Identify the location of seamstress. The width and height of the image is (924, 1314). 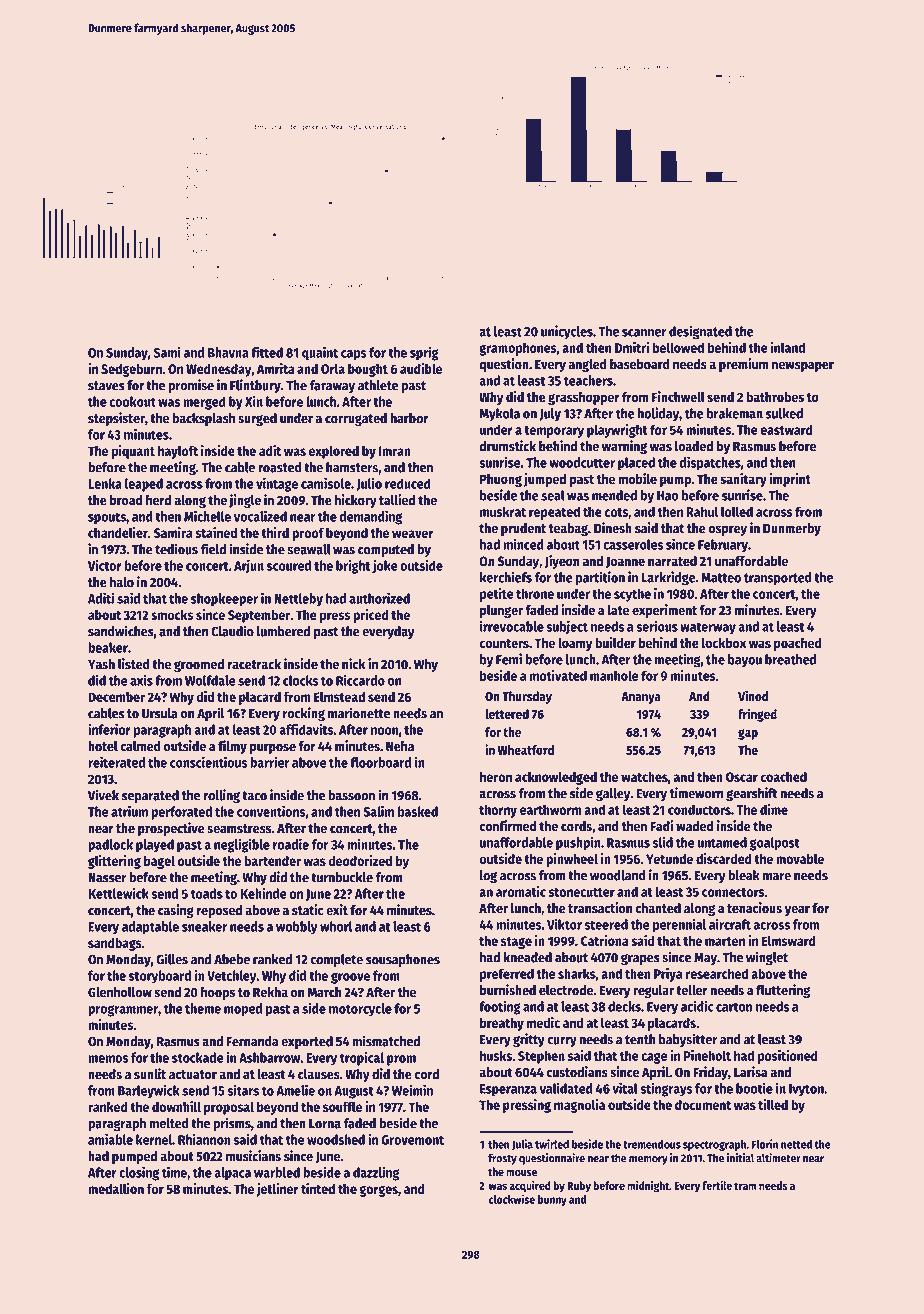
(239, 829).
